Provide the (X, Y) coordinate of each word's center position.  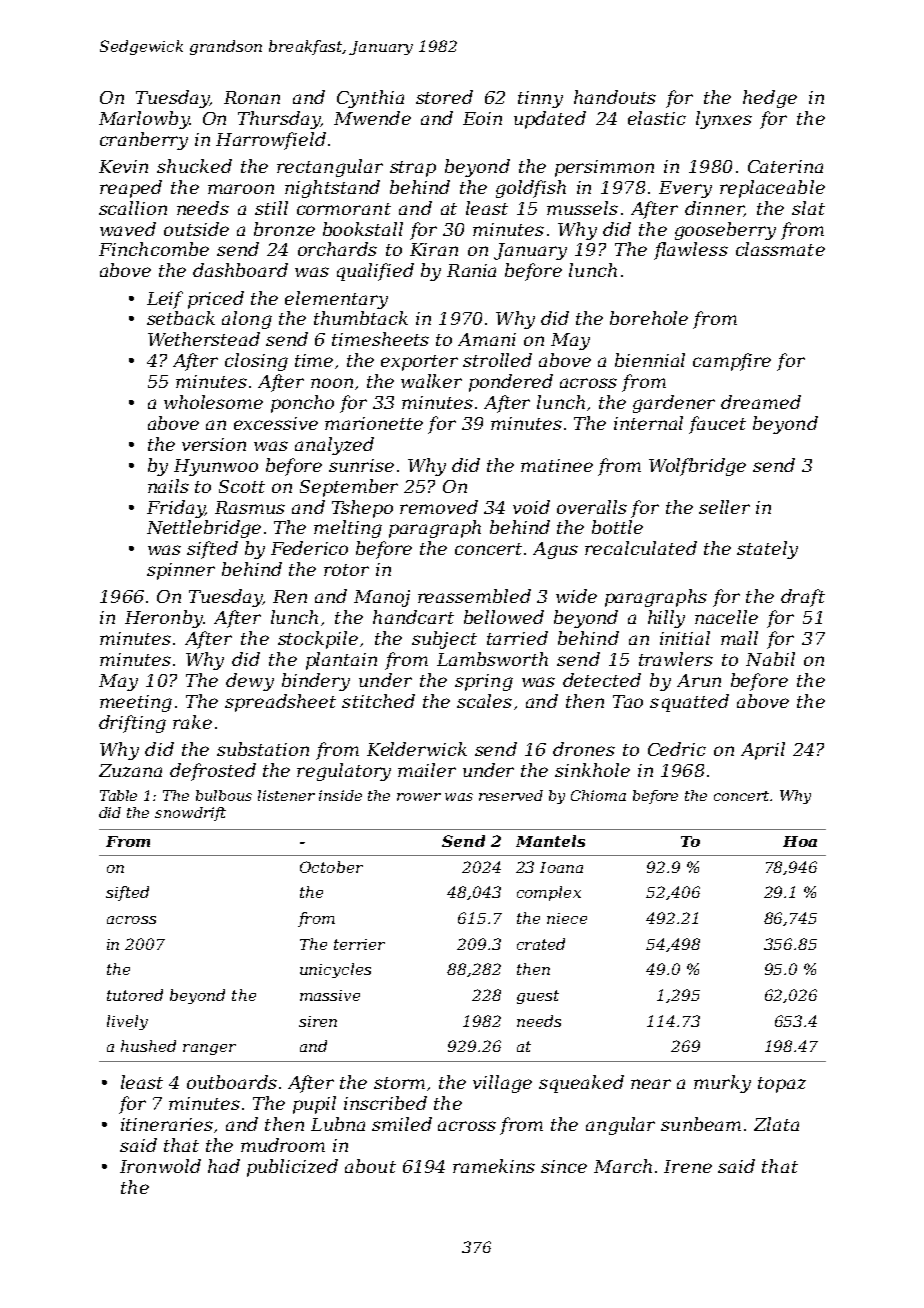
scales (484, 701)
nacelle (726, 617)
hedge (770, 99)
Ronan (252, 97)
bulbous (224, 795)
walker (431, 381)
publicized (292, 1168)
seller (724, 507)
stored (444, 97)
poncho (302, 404)
